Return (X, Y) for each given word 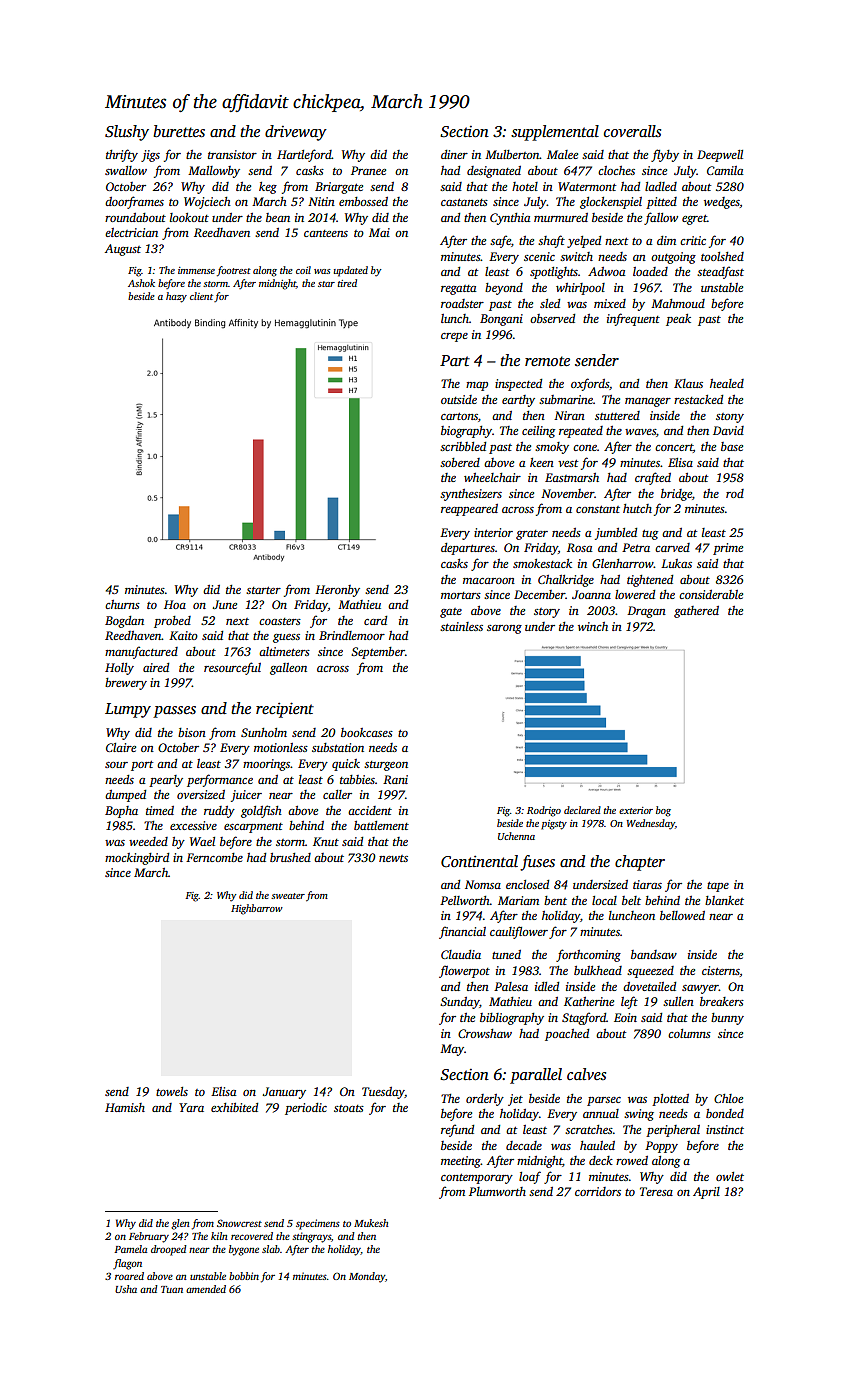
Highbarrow (257, 909)
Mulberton (512, 154)
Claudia (461, 954)
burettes (179, 131)
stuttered (617, 415)
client (201, 296)
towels (172, 1091)
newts (393, 858)
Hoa (175, 604)
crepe (454, 337)
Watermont (587, 186)
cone (585, 448)
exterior (636, 810)
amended (206, 1289)
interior (493, 532)
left (629, 1002)
